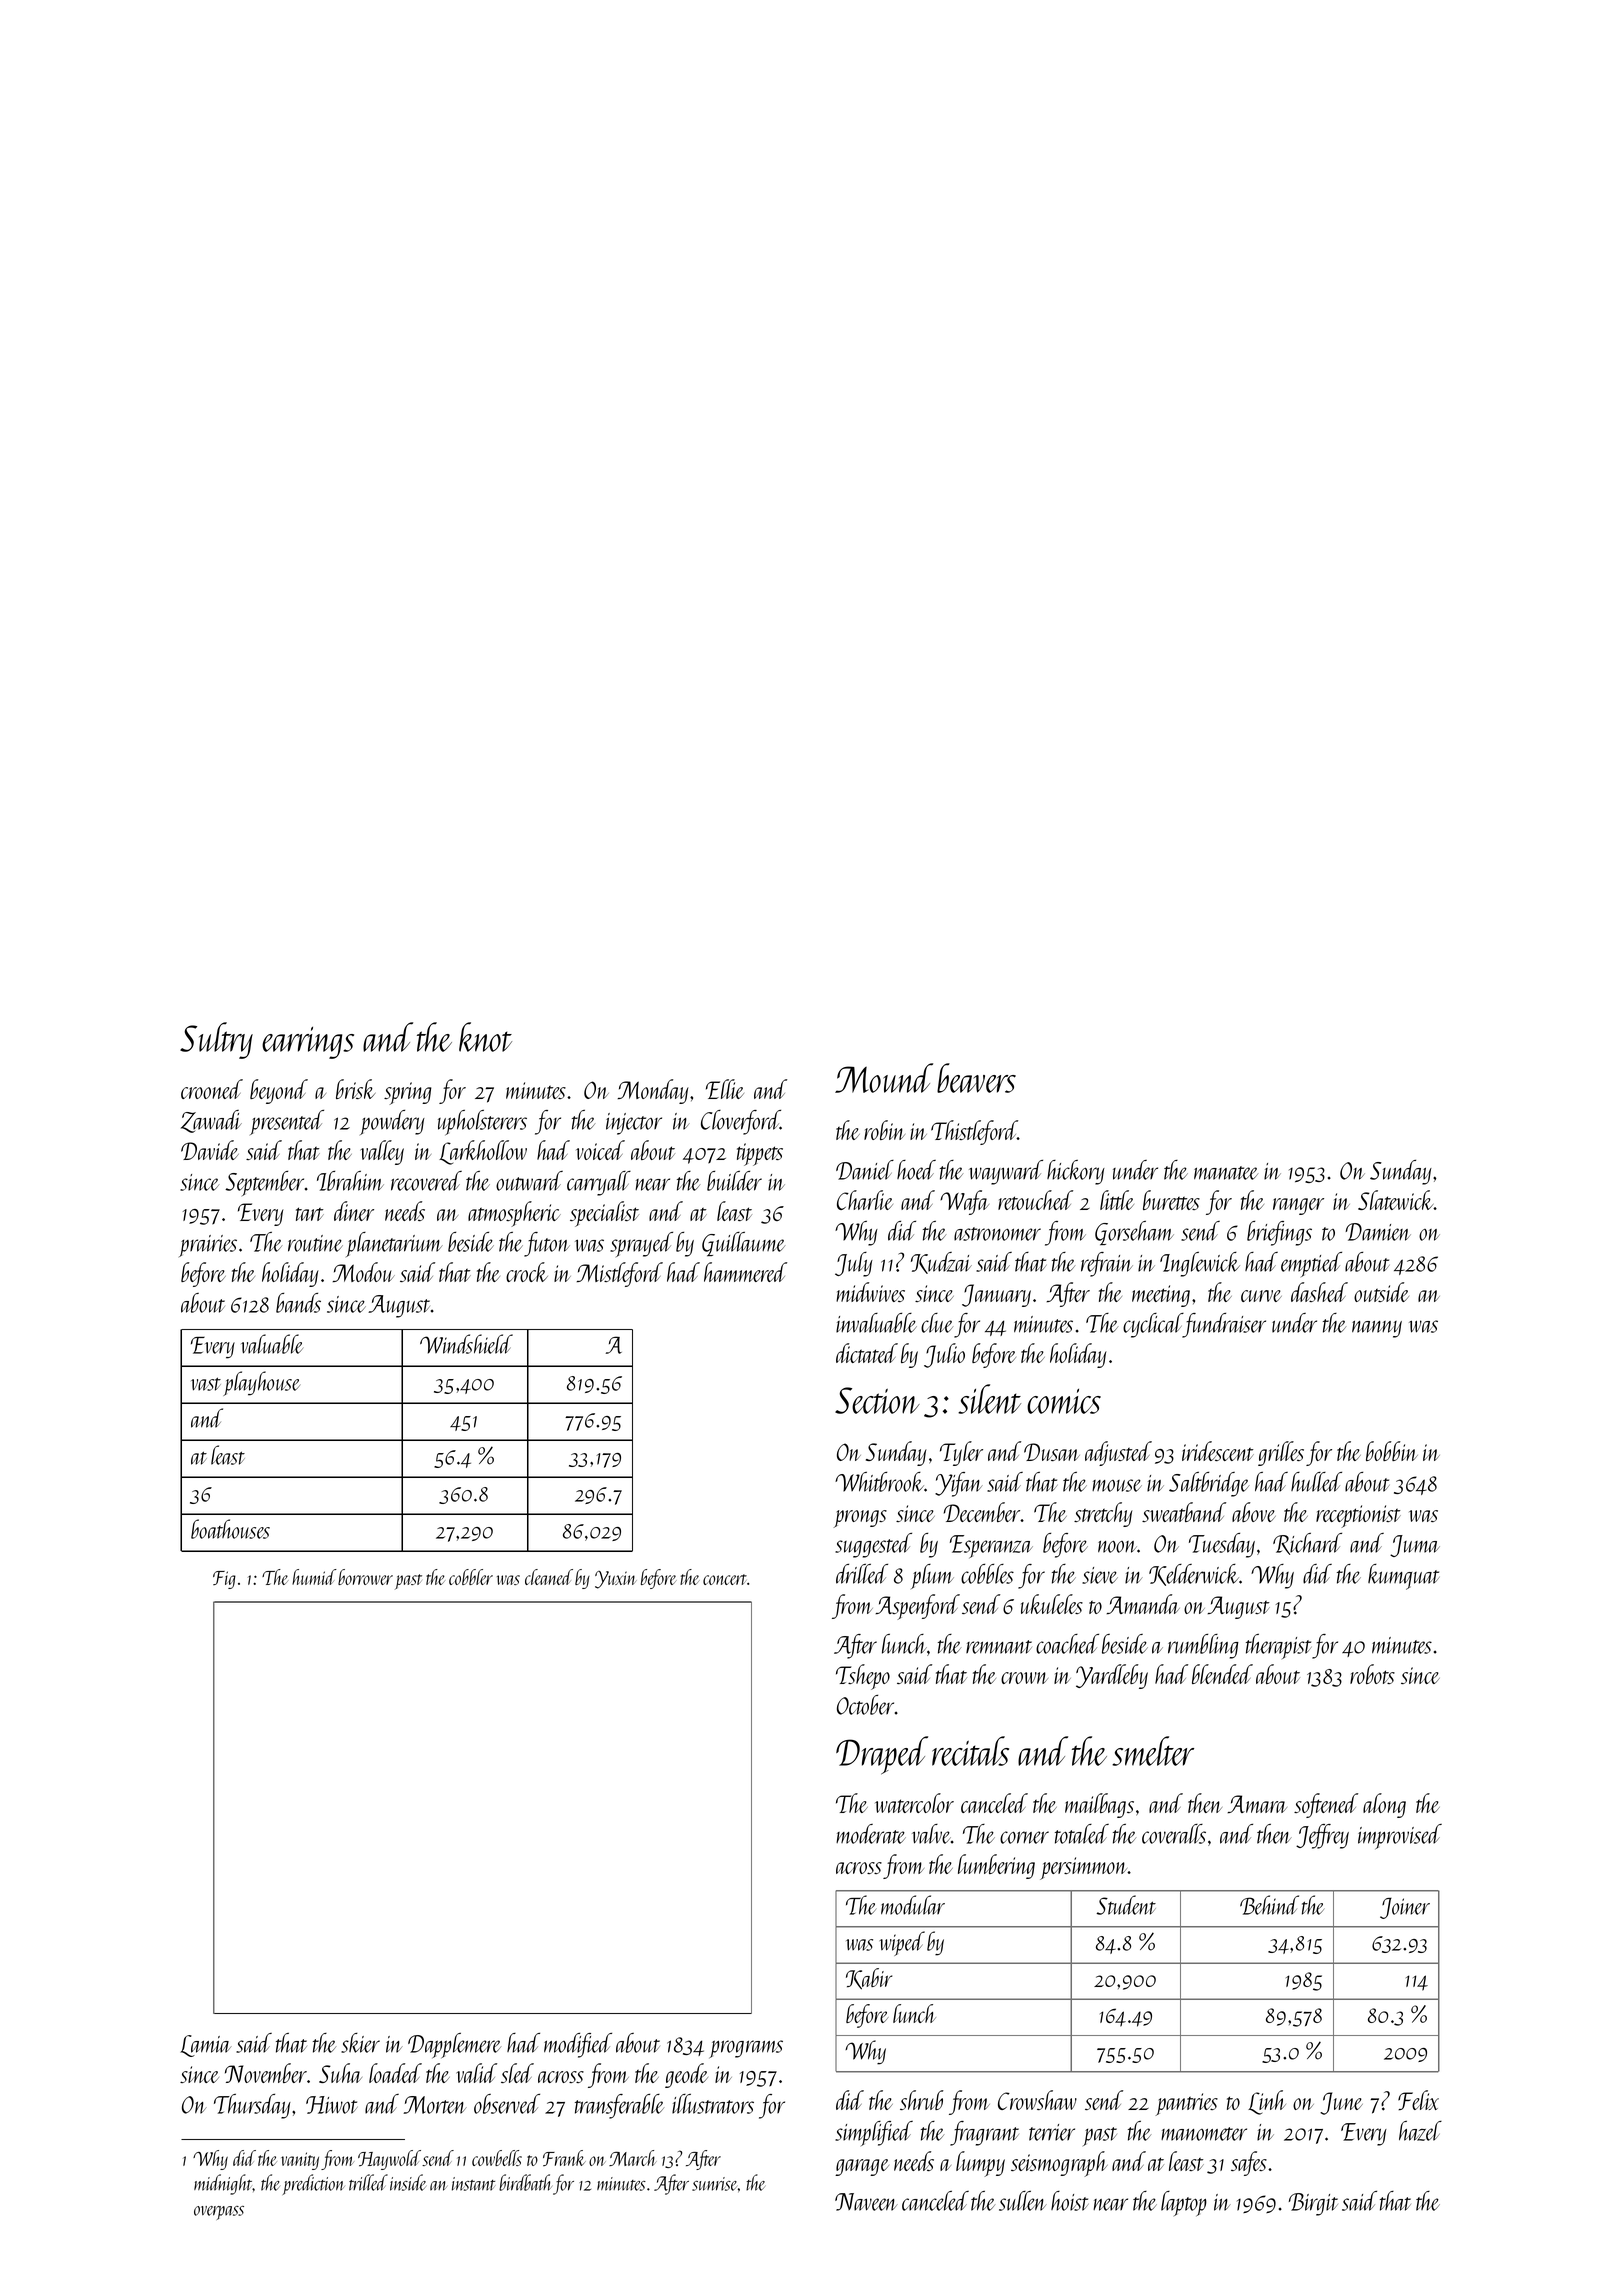  I want to click on modular, so click(913, 1905).
